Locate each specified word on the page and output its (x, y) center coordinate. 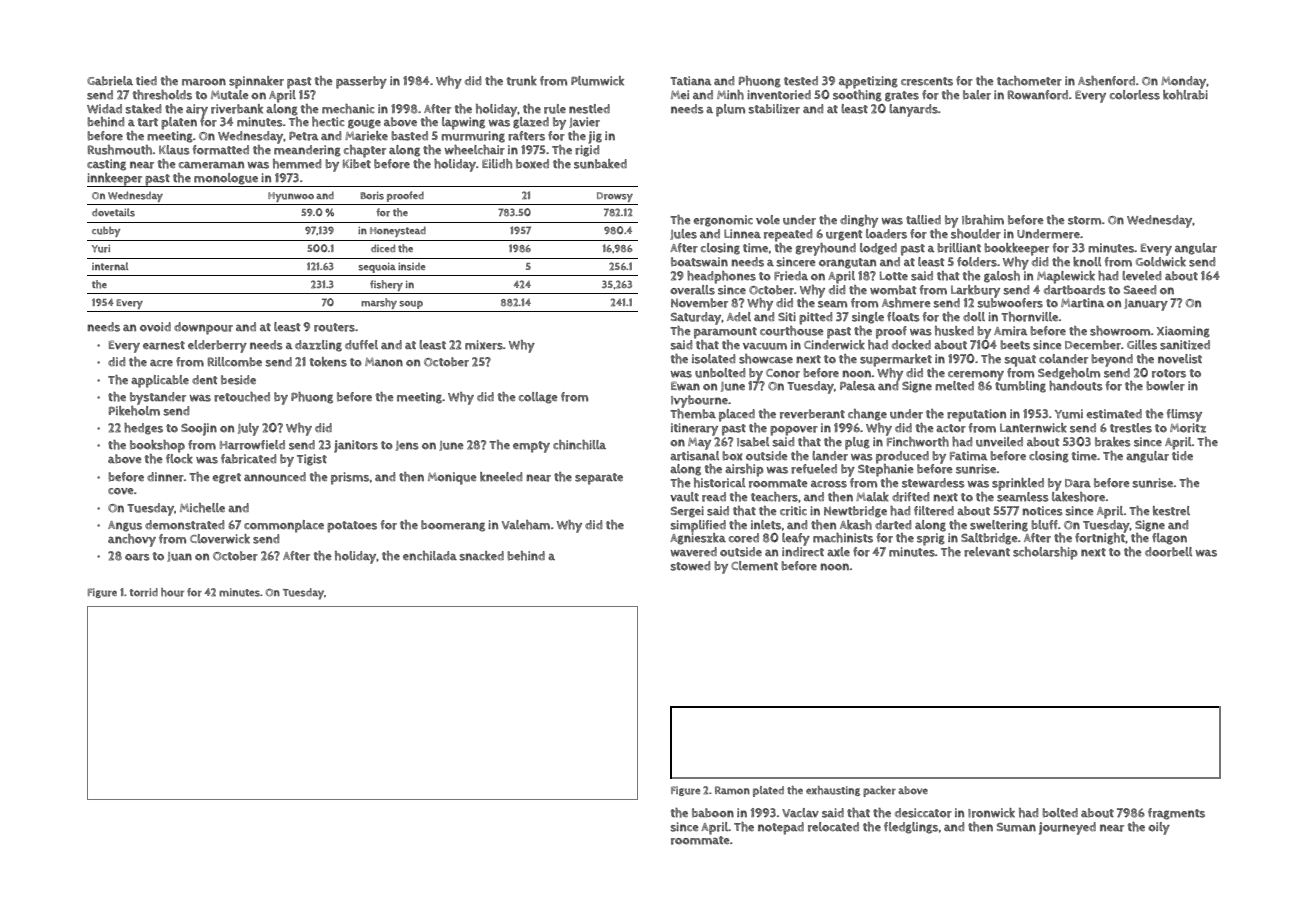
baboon (713, 813)
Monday (1183, 82)
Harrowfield (252, 445)
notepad (781, 828)
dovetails (113, 212)
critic (793, 511)
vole (768, 220)
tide (1182, 455)
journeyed (1067, 828)
